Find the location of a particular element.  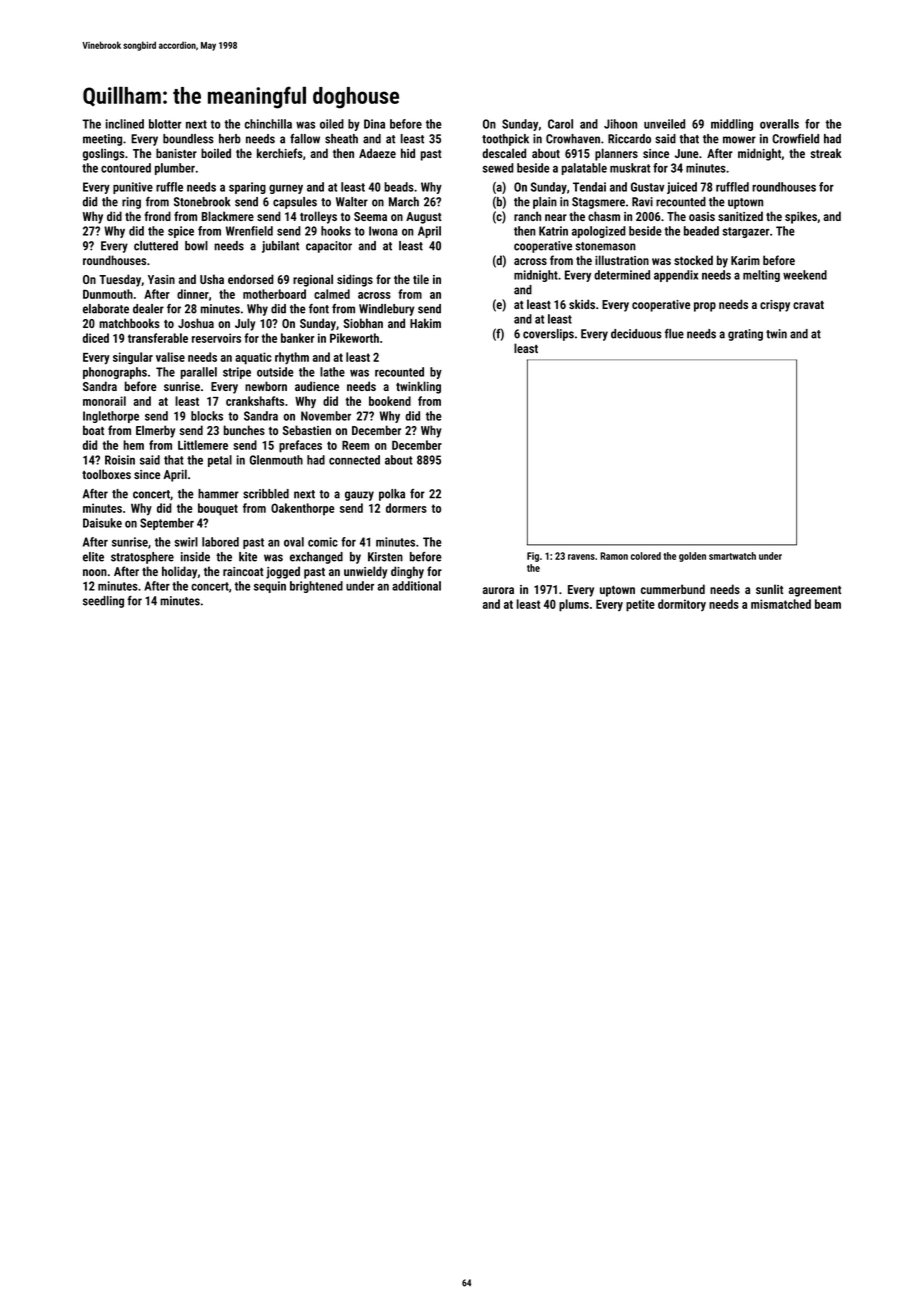

phonographs is located at coordinates (115, 373).
